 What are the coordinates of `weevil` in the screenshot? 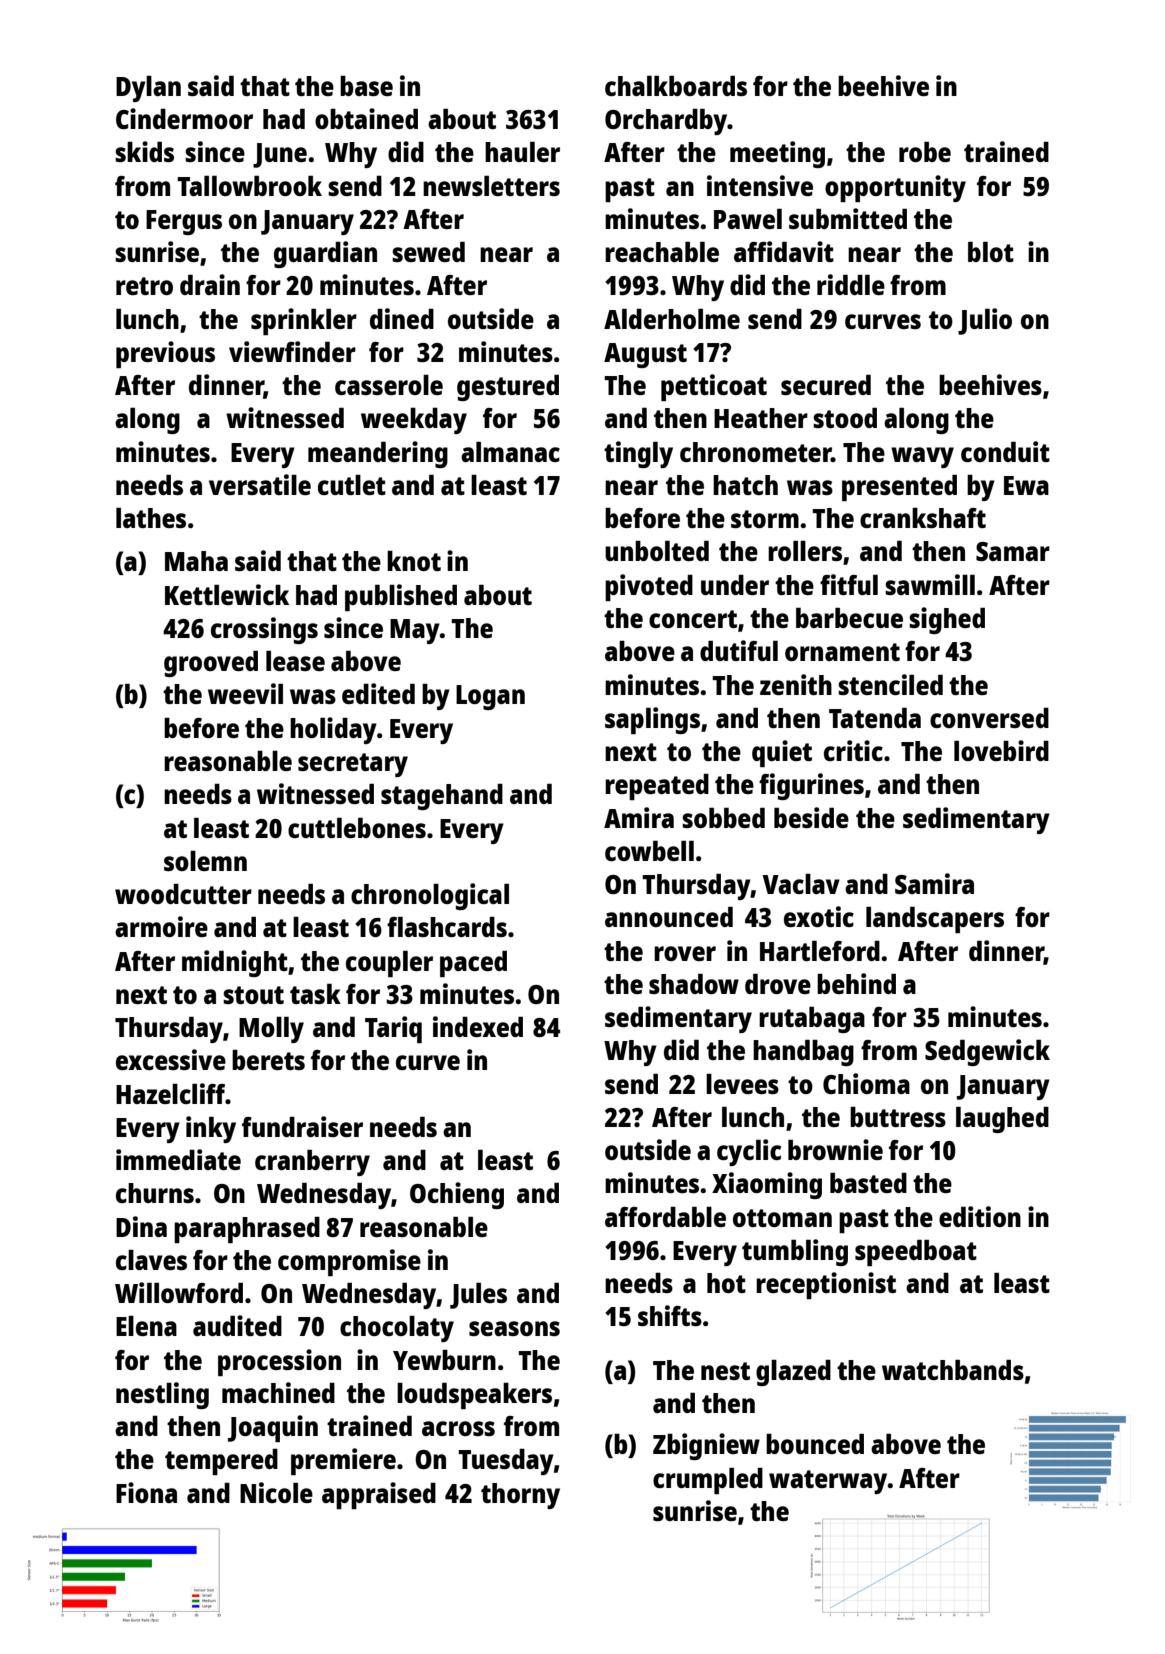 It's located at (245, 693).
